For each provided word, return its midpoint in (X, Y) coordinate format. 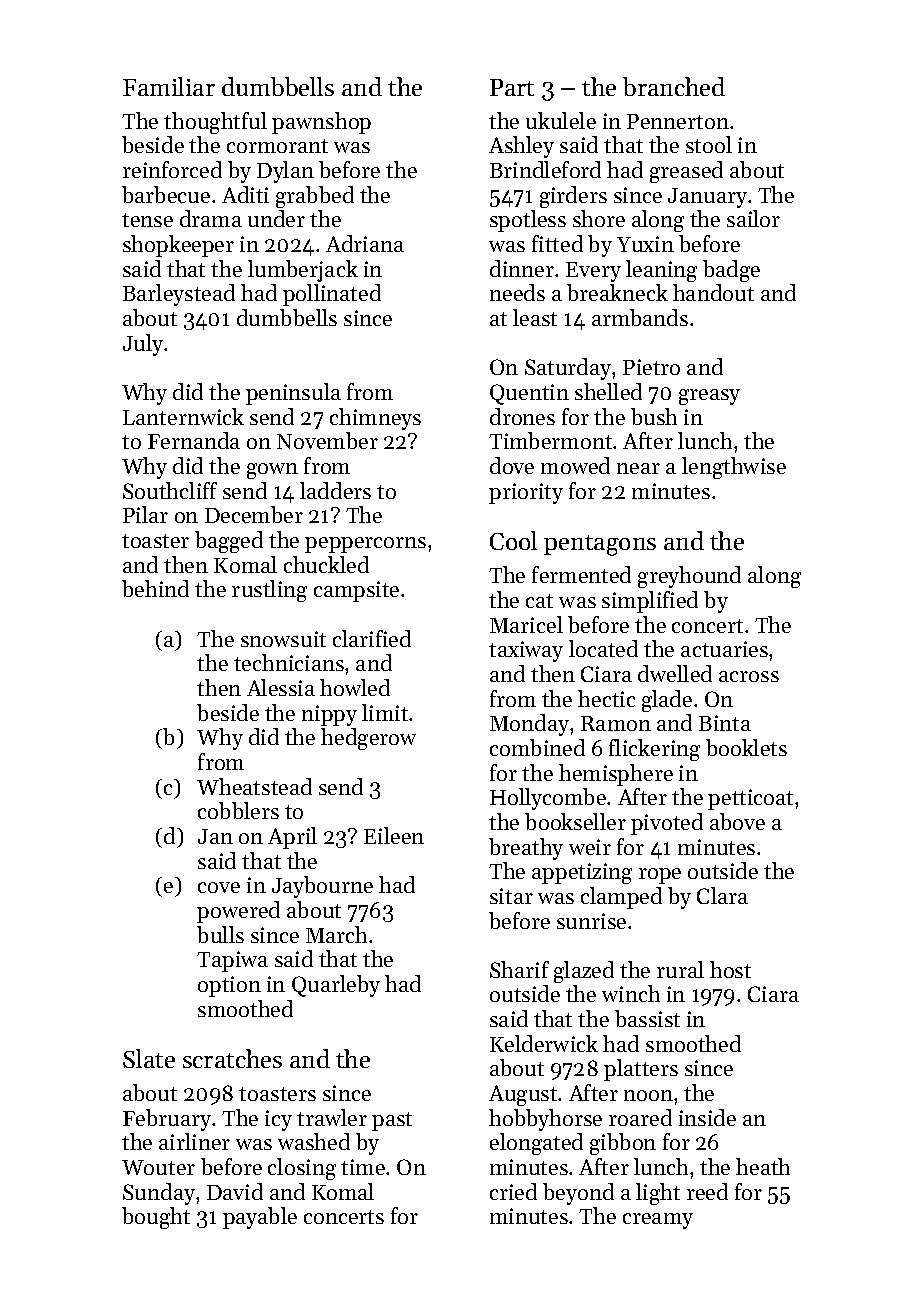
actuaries (724, 649)
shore (599, 218)
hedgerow (368, 739)
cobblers (238, 810)
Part (512, 87)
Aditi (245, 194)
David (235, 1191)
